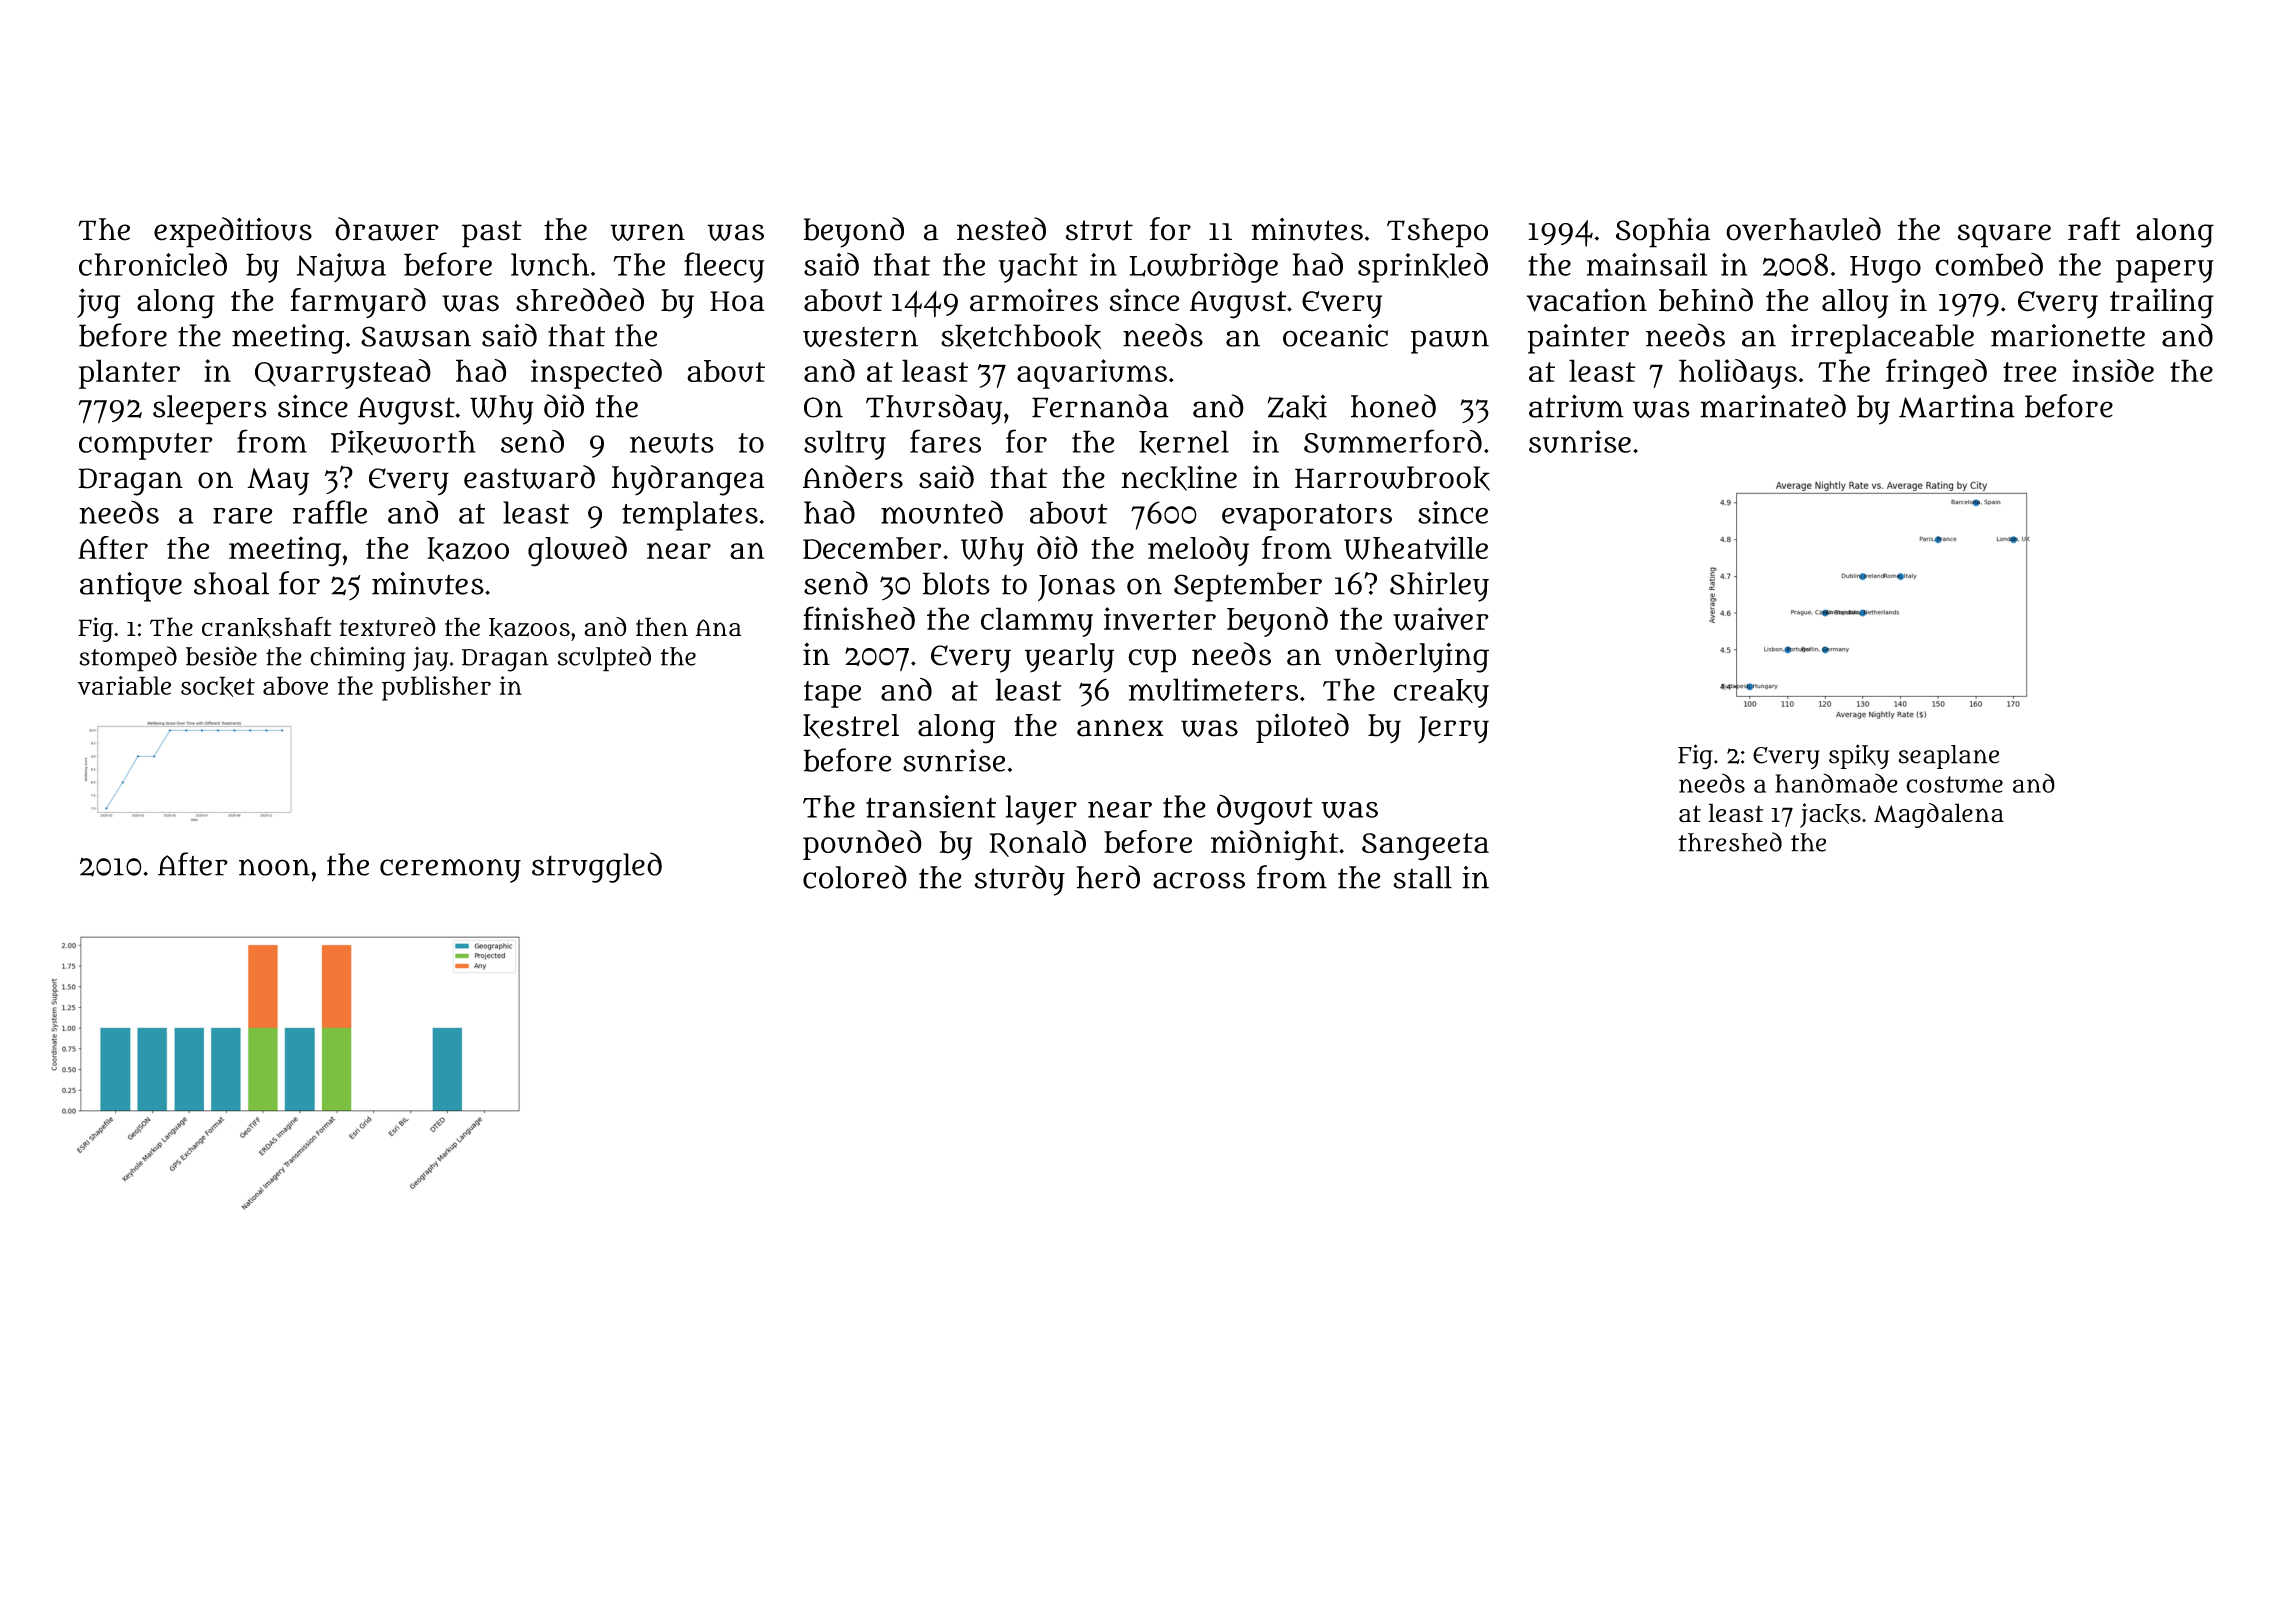 Image resolution: width=2292 pixels, height=1620 pixels. What do you see at coordinates (124, 685) in the page?
I see `variable` at bounding box center [124, 685].
